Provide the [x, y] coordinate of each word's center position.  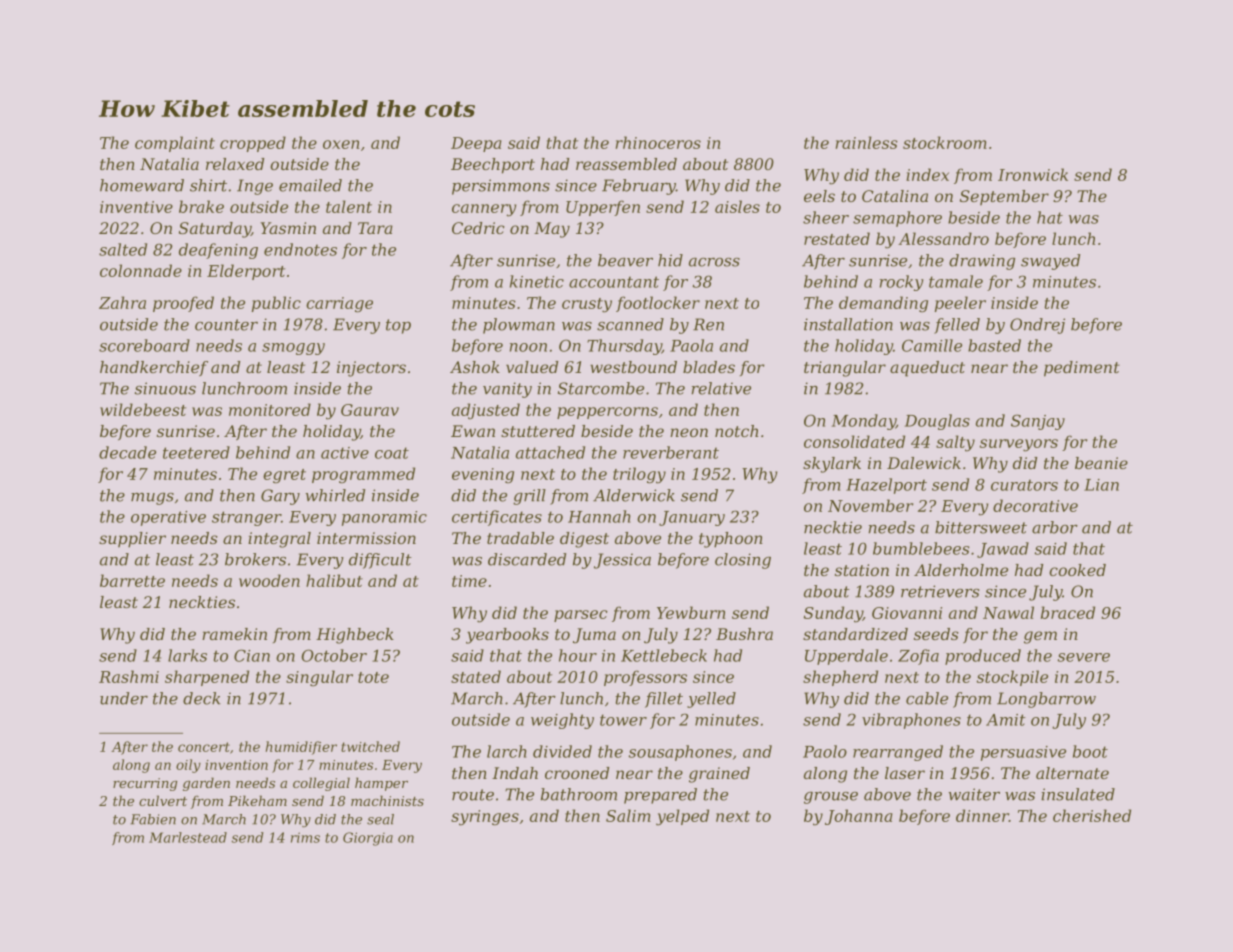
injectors [371, 369]
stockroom [945, 142]
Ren [708, 324]
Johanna [858, 817]
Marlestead [188, 837]
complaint [175, 144]
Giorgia [368, 839]
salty [955, 443]
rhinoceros [658, 142]
